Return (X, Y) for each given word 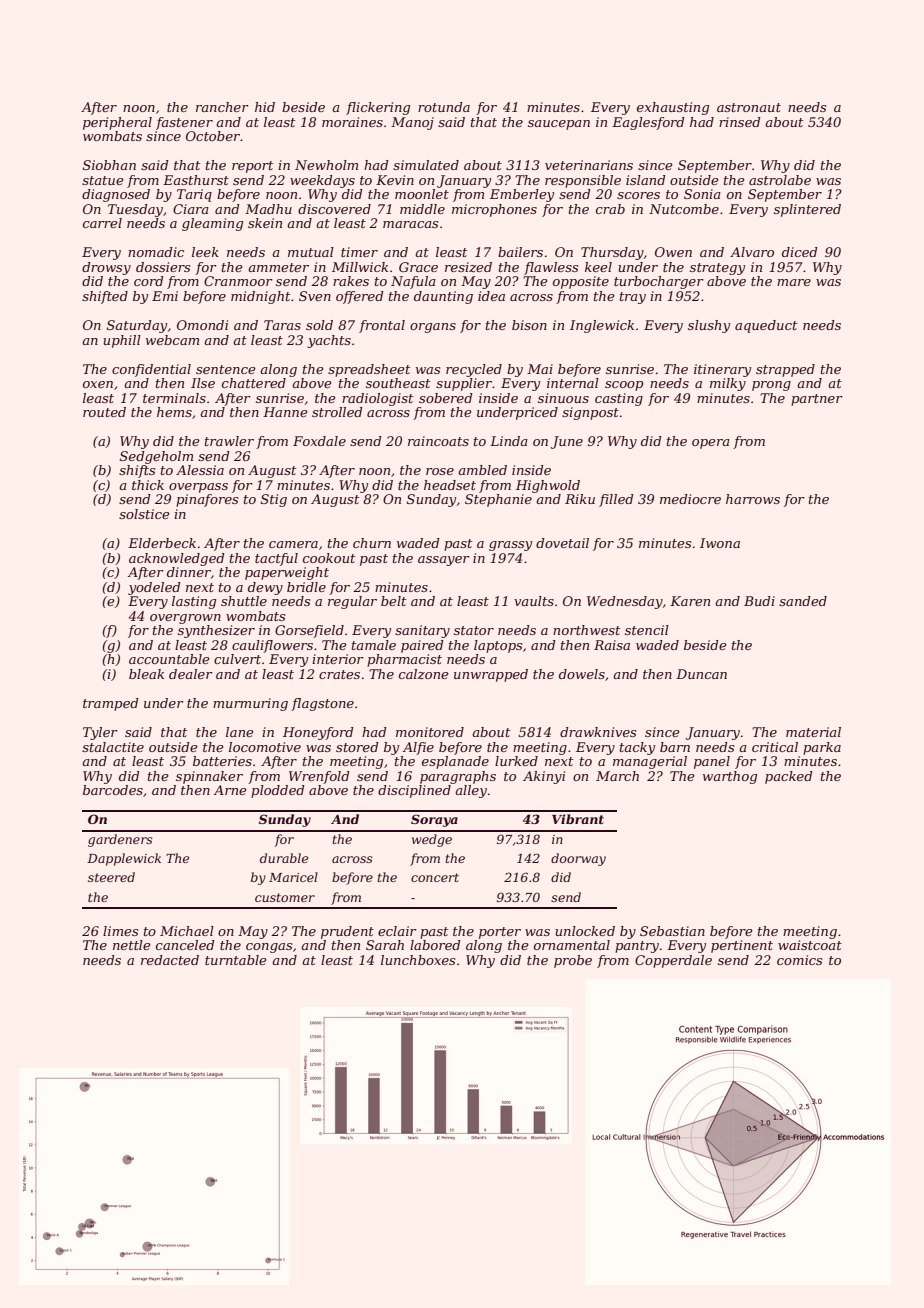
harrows (753, 499)
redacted (170, 960)
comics (799, 960)
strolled (337, 412)
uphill (122, 341)
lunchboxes (418, 960)
